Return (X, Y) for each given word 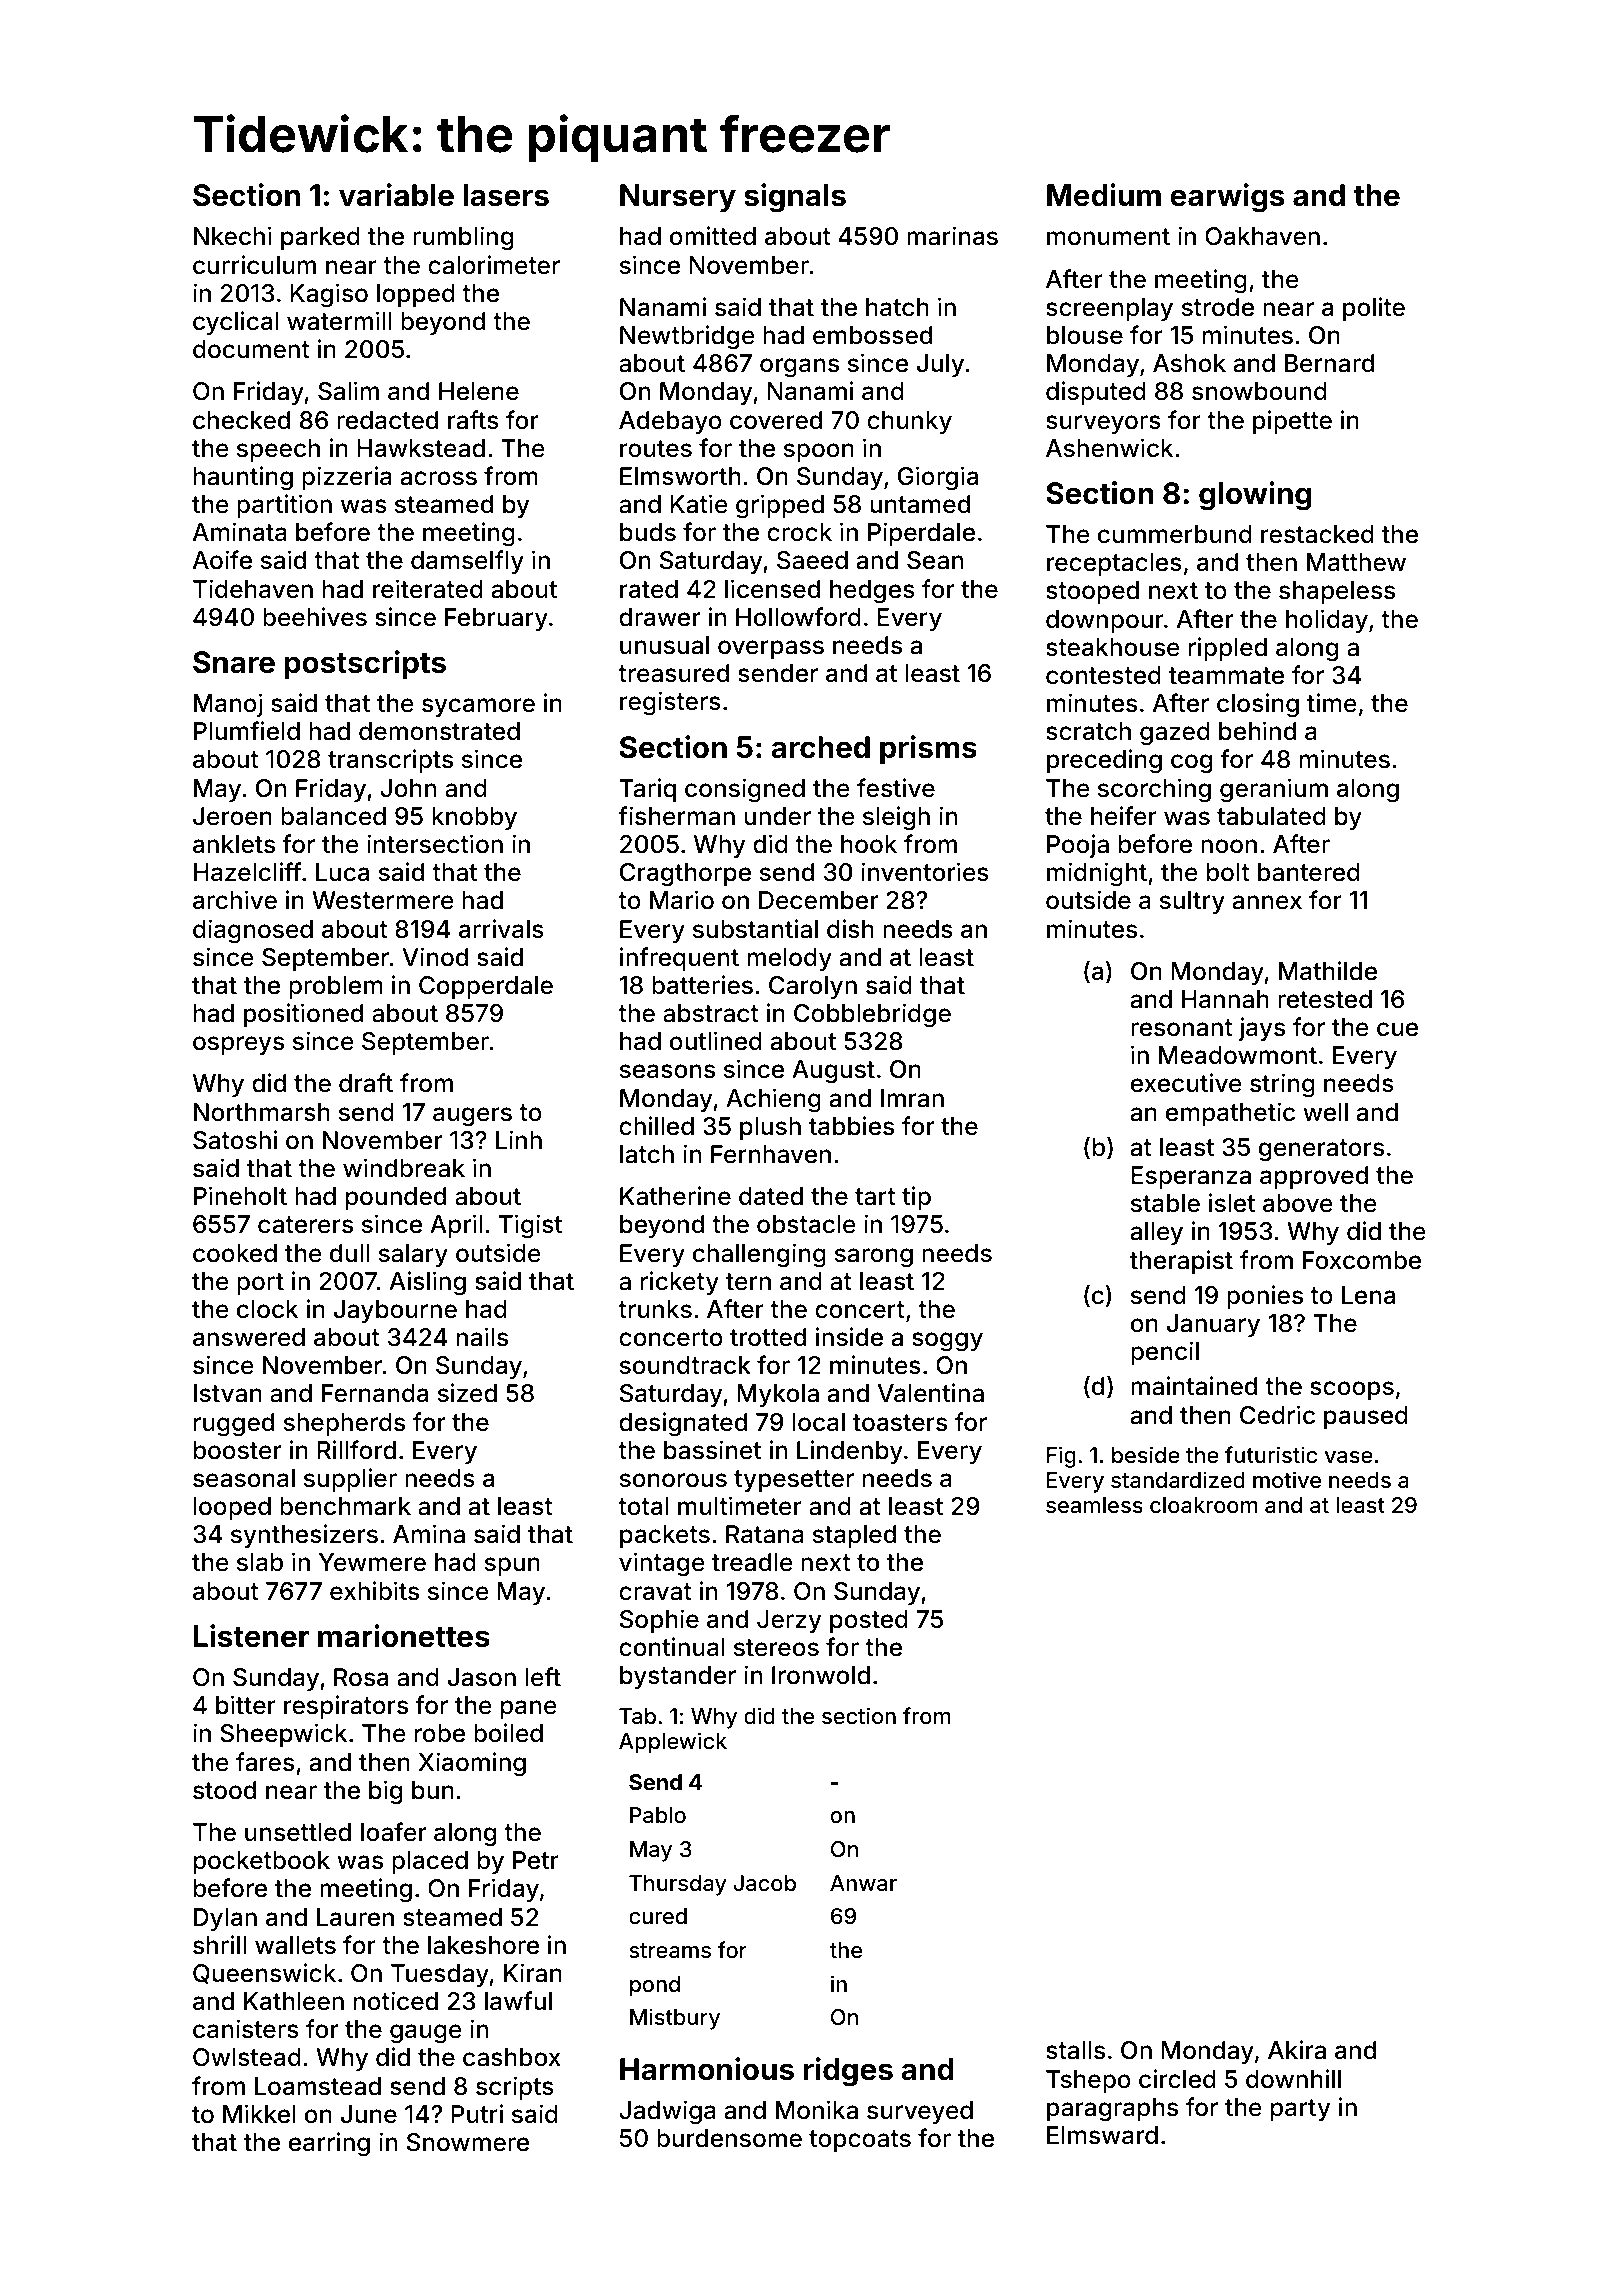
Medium (1104, 195)
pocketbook (262, 1862)
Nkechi (233, 236)
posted (869, 1621)
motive (1287, 1479)
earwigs (1227, 198)
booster (237, 1450)
